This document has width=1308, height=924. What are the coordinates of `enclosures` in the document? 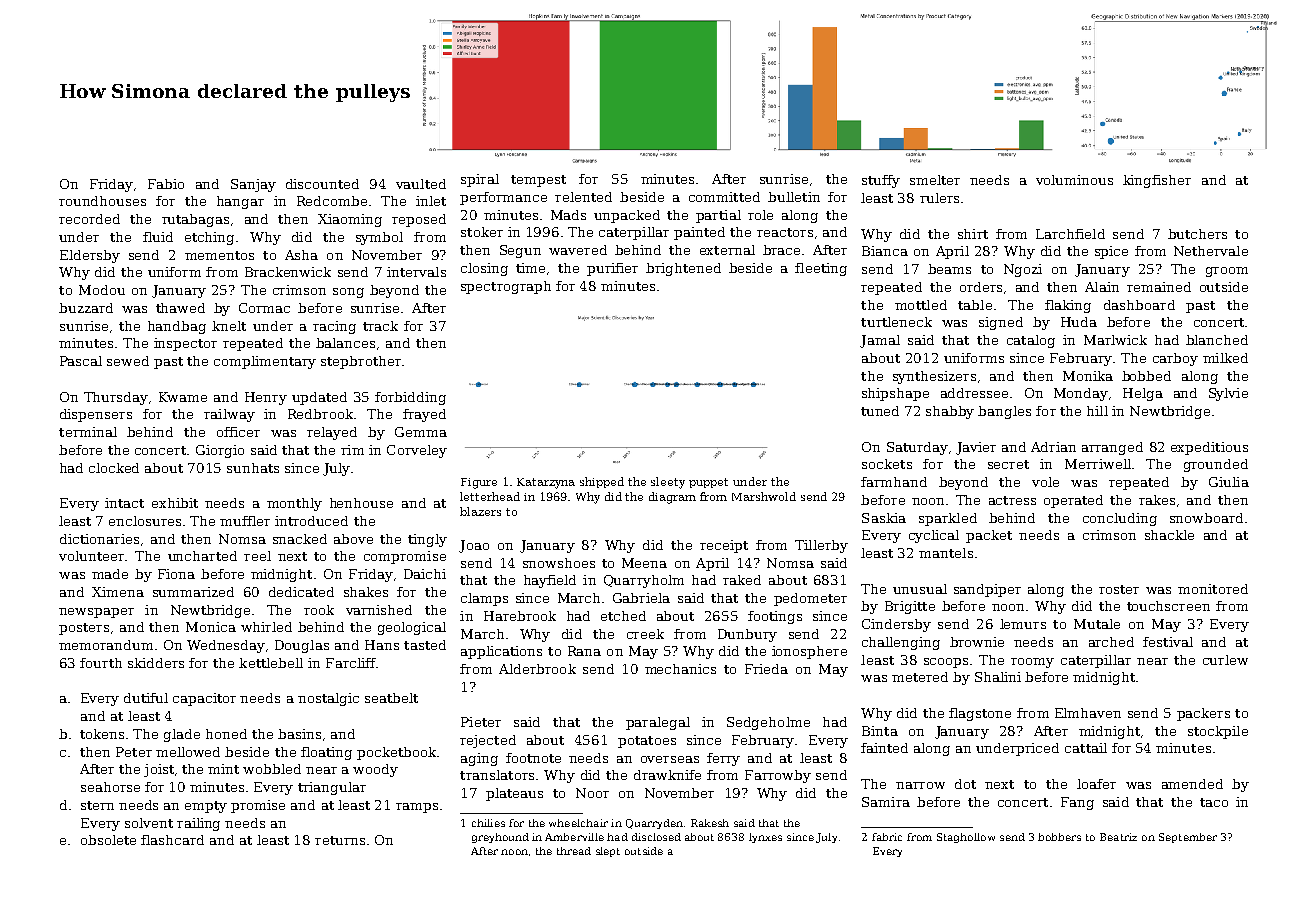 It's located at (145, 521).
